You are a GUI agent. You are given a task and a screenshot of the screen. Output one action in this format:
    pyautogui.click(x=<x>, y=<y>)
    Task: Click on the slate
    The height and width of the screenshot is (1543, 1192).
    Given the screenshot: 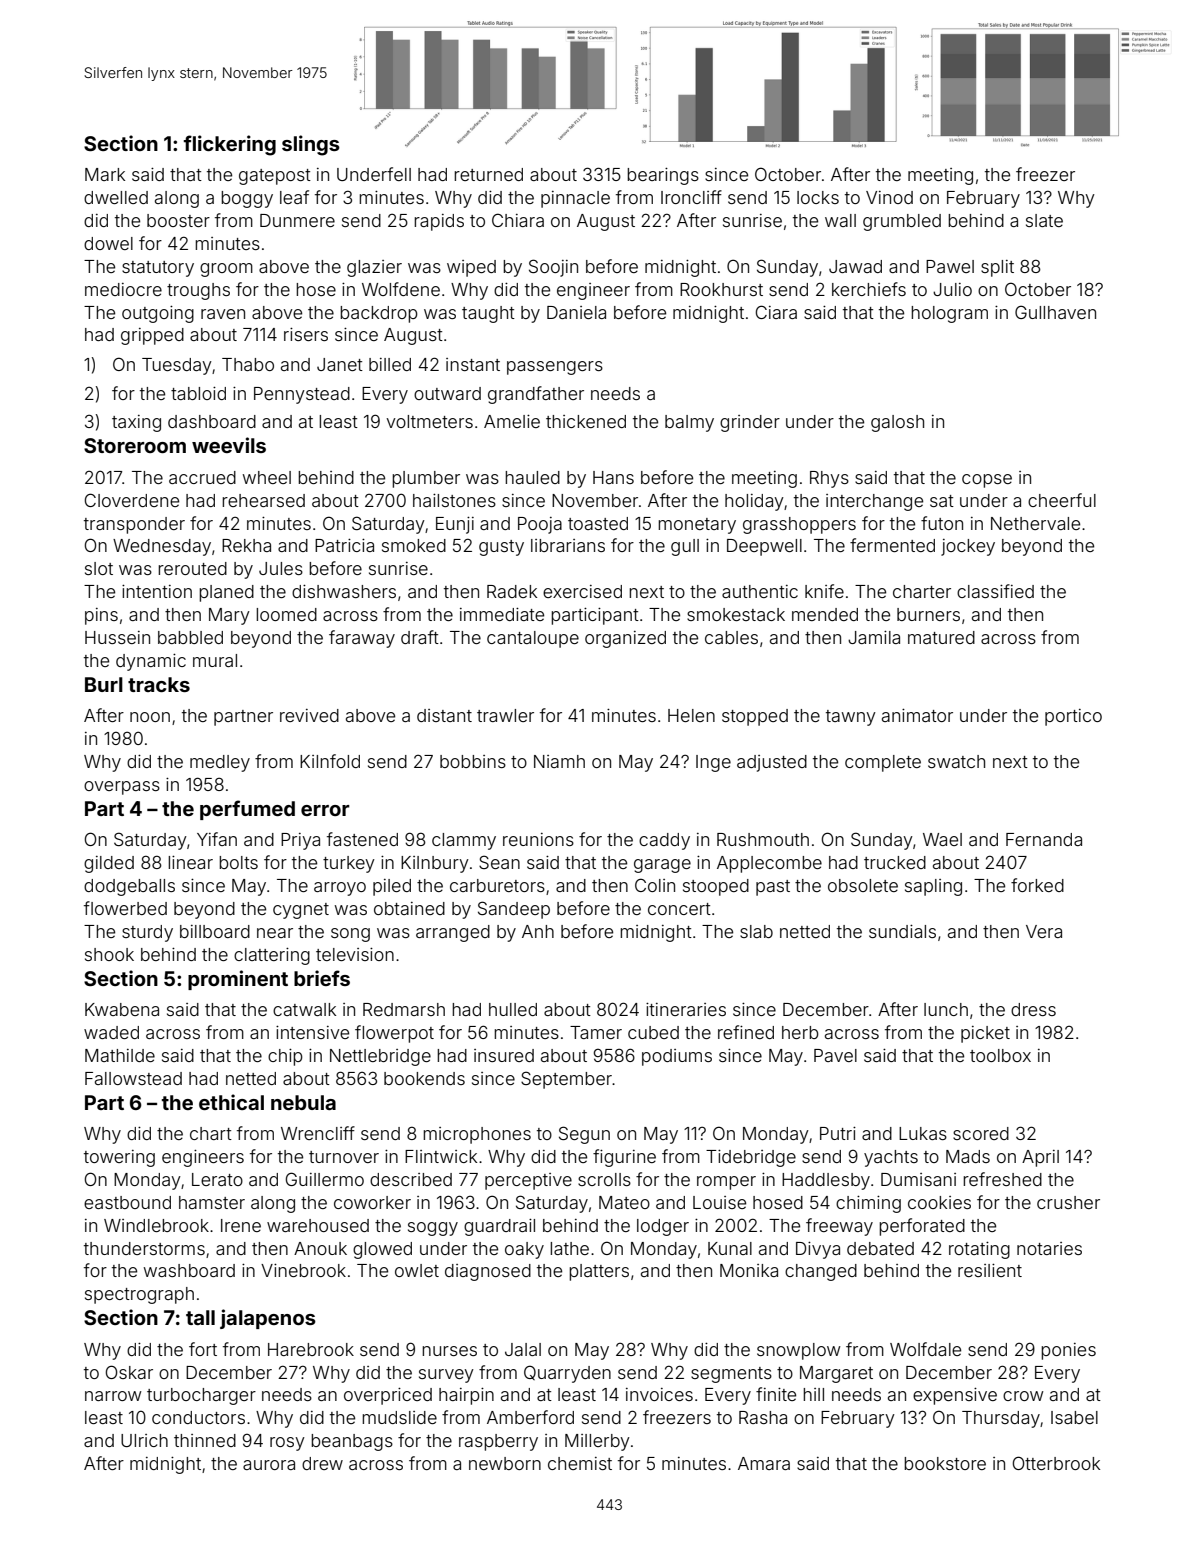 What is the action you would take?
    pyautogui.click(x=1044, y=220)
